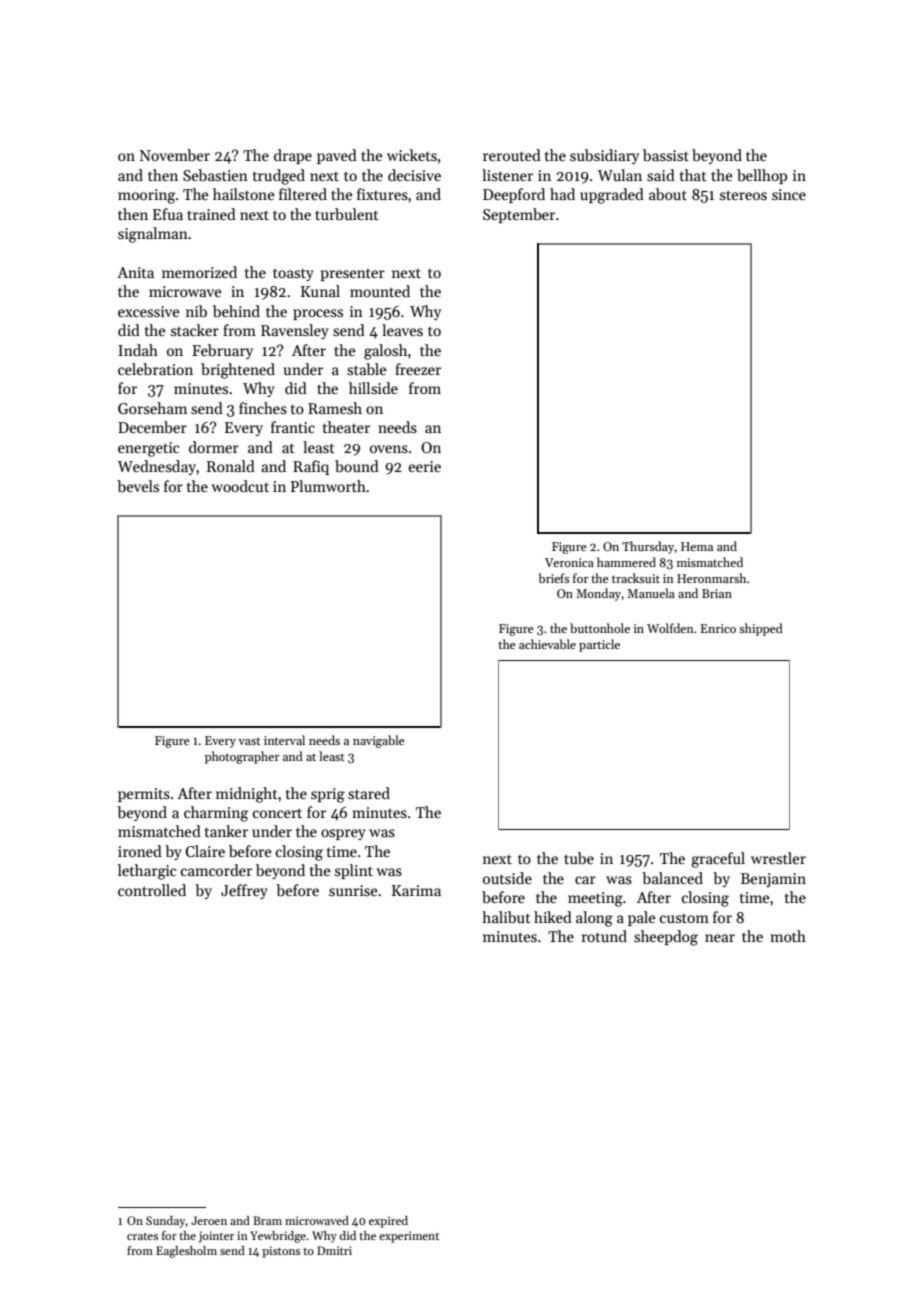  I want to click on Hema, so click(697, 546).
